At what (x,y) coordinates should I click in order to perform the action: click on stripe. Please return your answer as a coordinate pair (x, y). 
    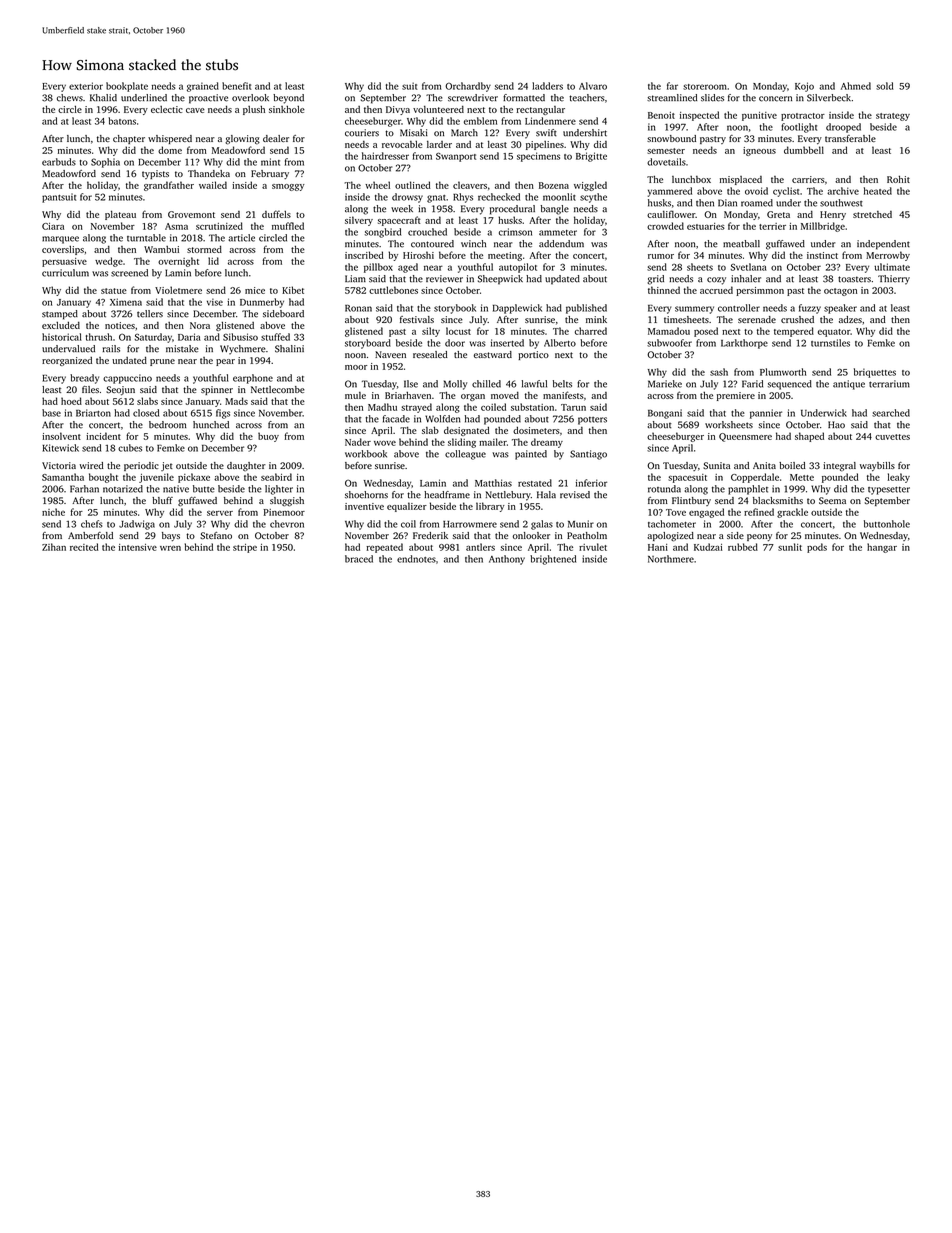
    Looking at the image, I should click on (245, 548).
